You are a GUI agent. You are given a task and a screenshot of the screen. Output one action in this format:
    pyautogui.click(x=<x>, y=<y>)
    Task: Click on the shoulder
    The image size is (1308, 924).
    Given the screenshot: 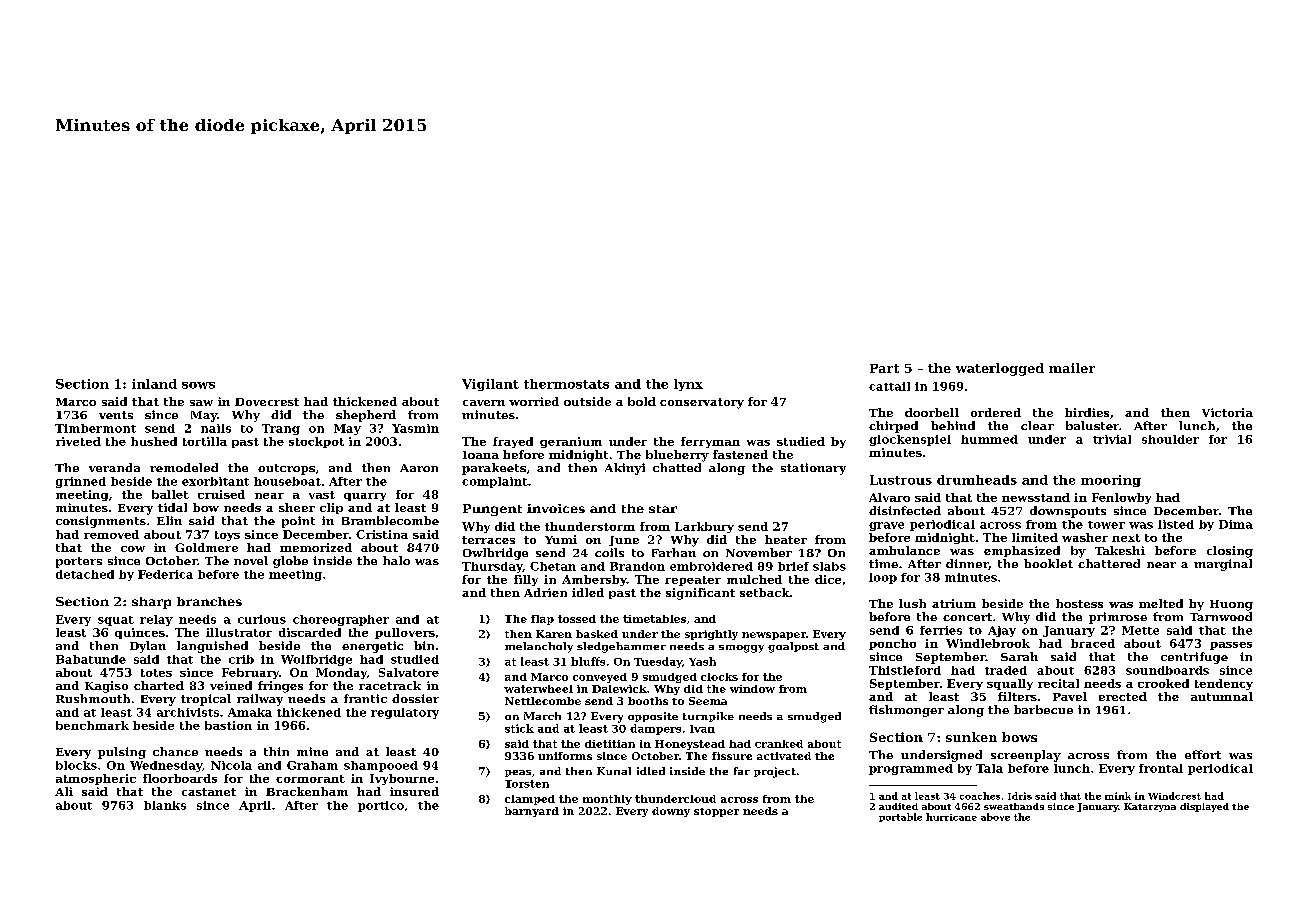 What is the action you would take?
    pyautogui.click(x=1170, y=439)
